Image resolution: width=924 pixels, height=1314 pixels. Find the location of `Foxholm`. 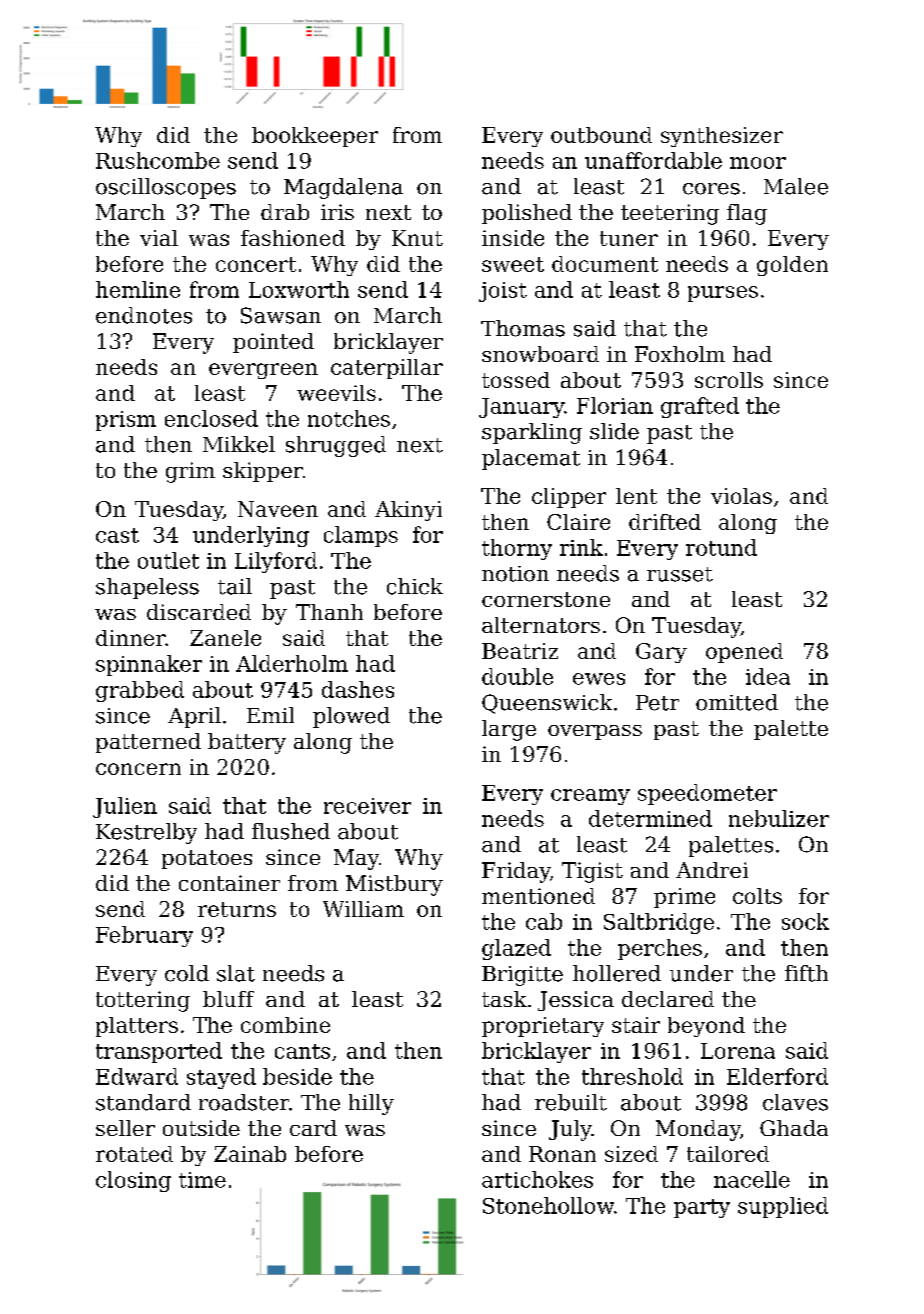

Foxholm is located at coordinates (680, 354).
